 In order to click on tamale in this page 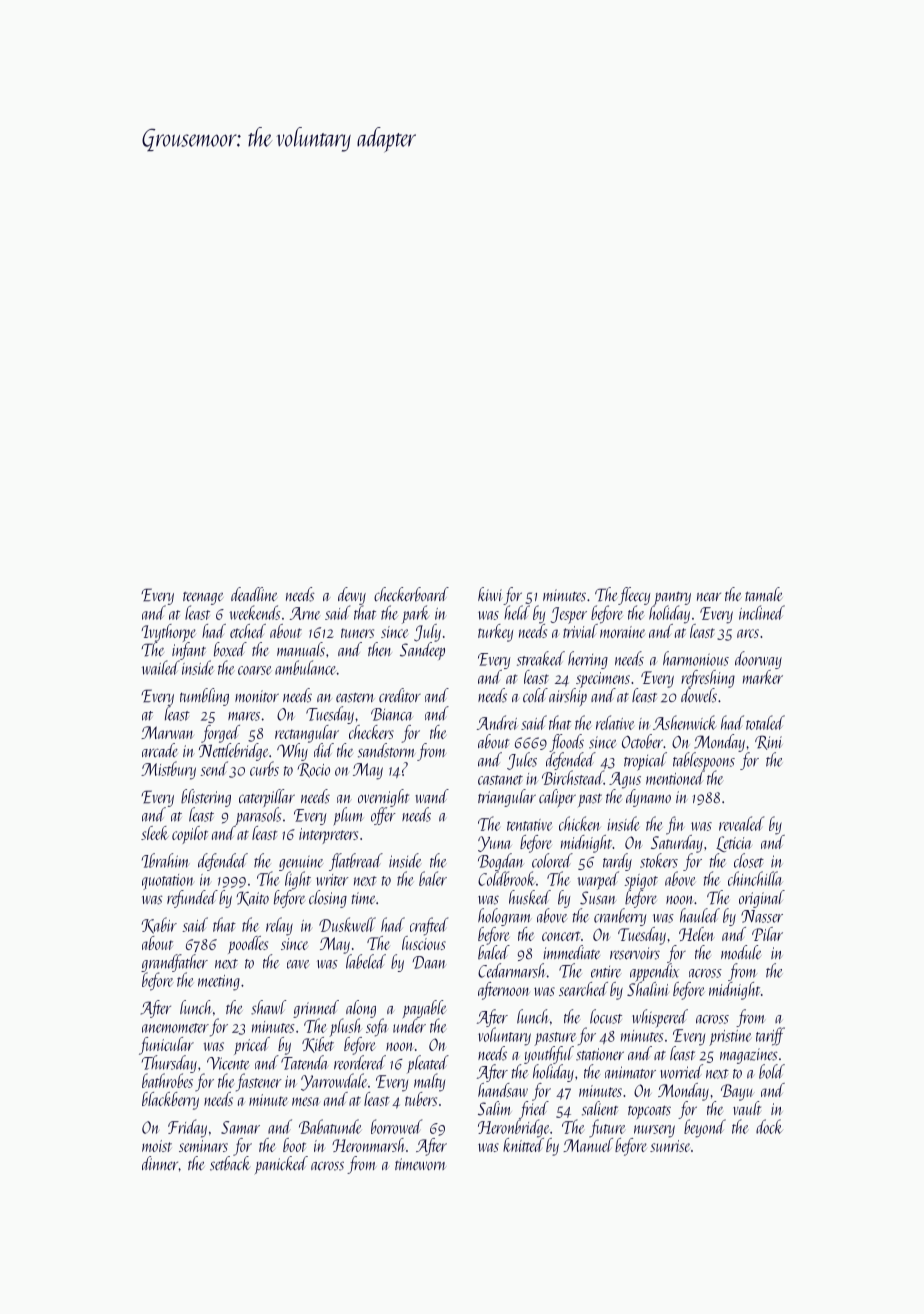, I will do `click(764, 594)`.
